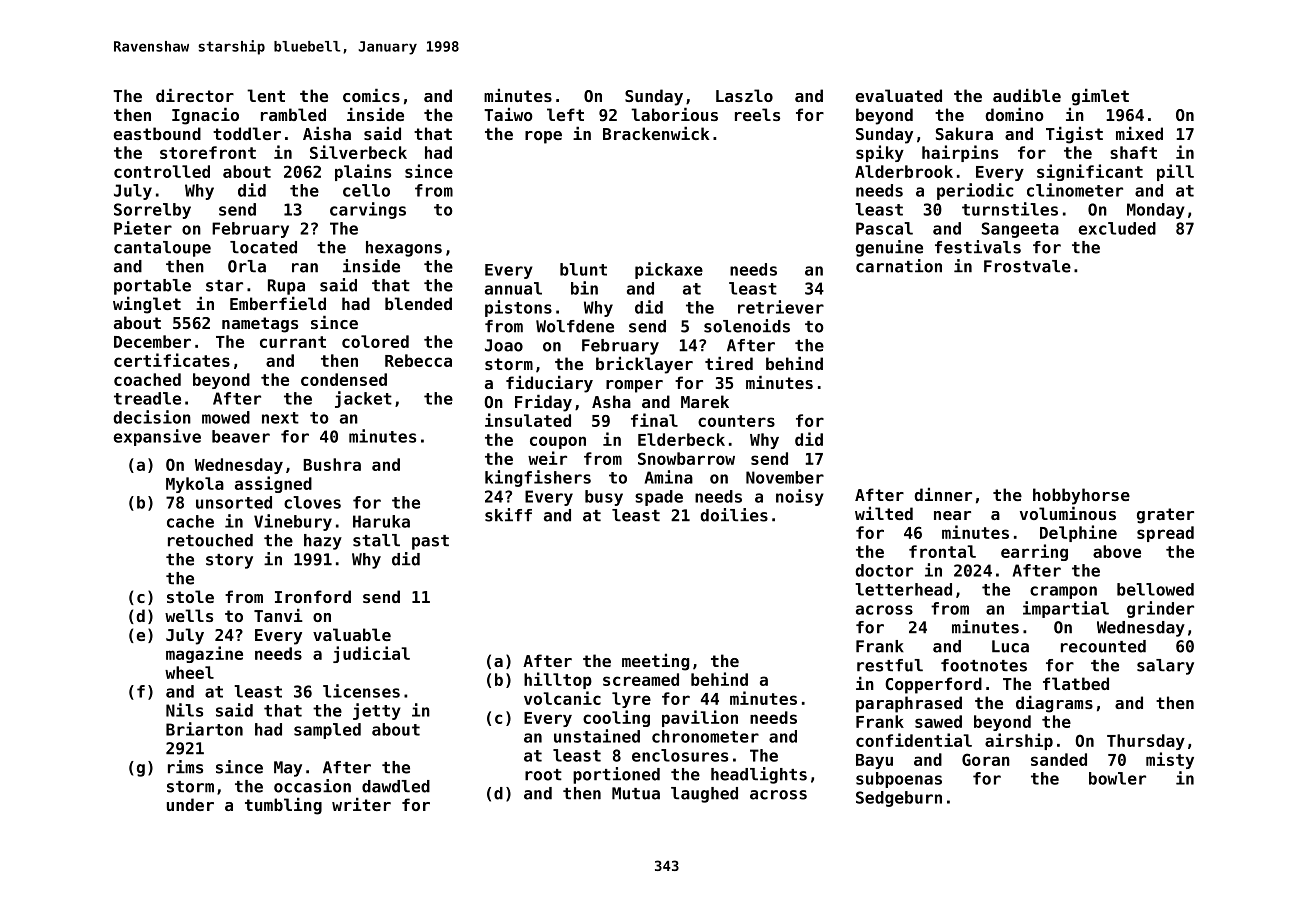  What do you see at coordinates (604, 498) in the screenshot?
I see `busy` at bounding box center [604, 498].
